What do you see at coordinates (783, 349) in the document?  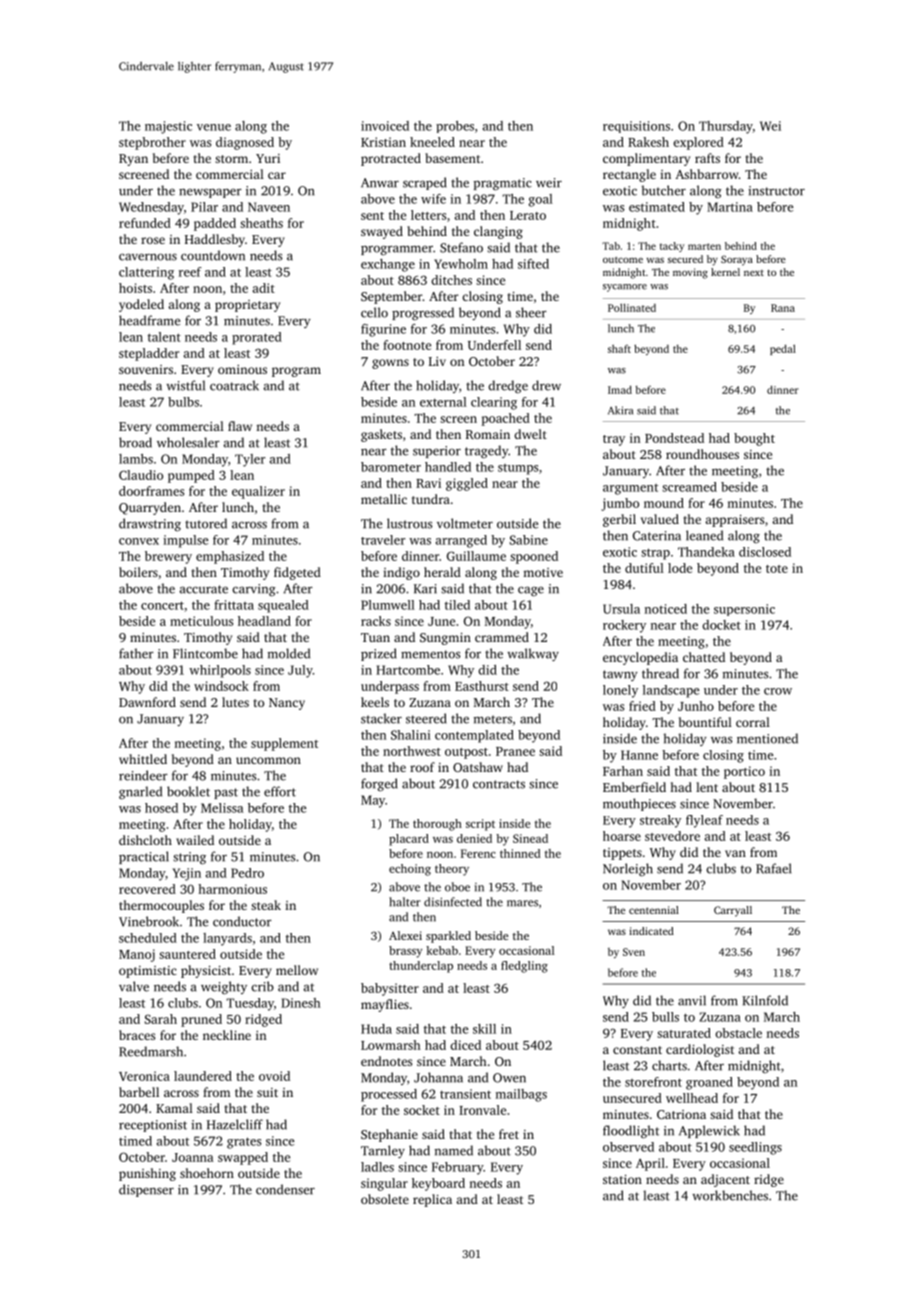 I see `pedal` at bounding box center [783, 349].
